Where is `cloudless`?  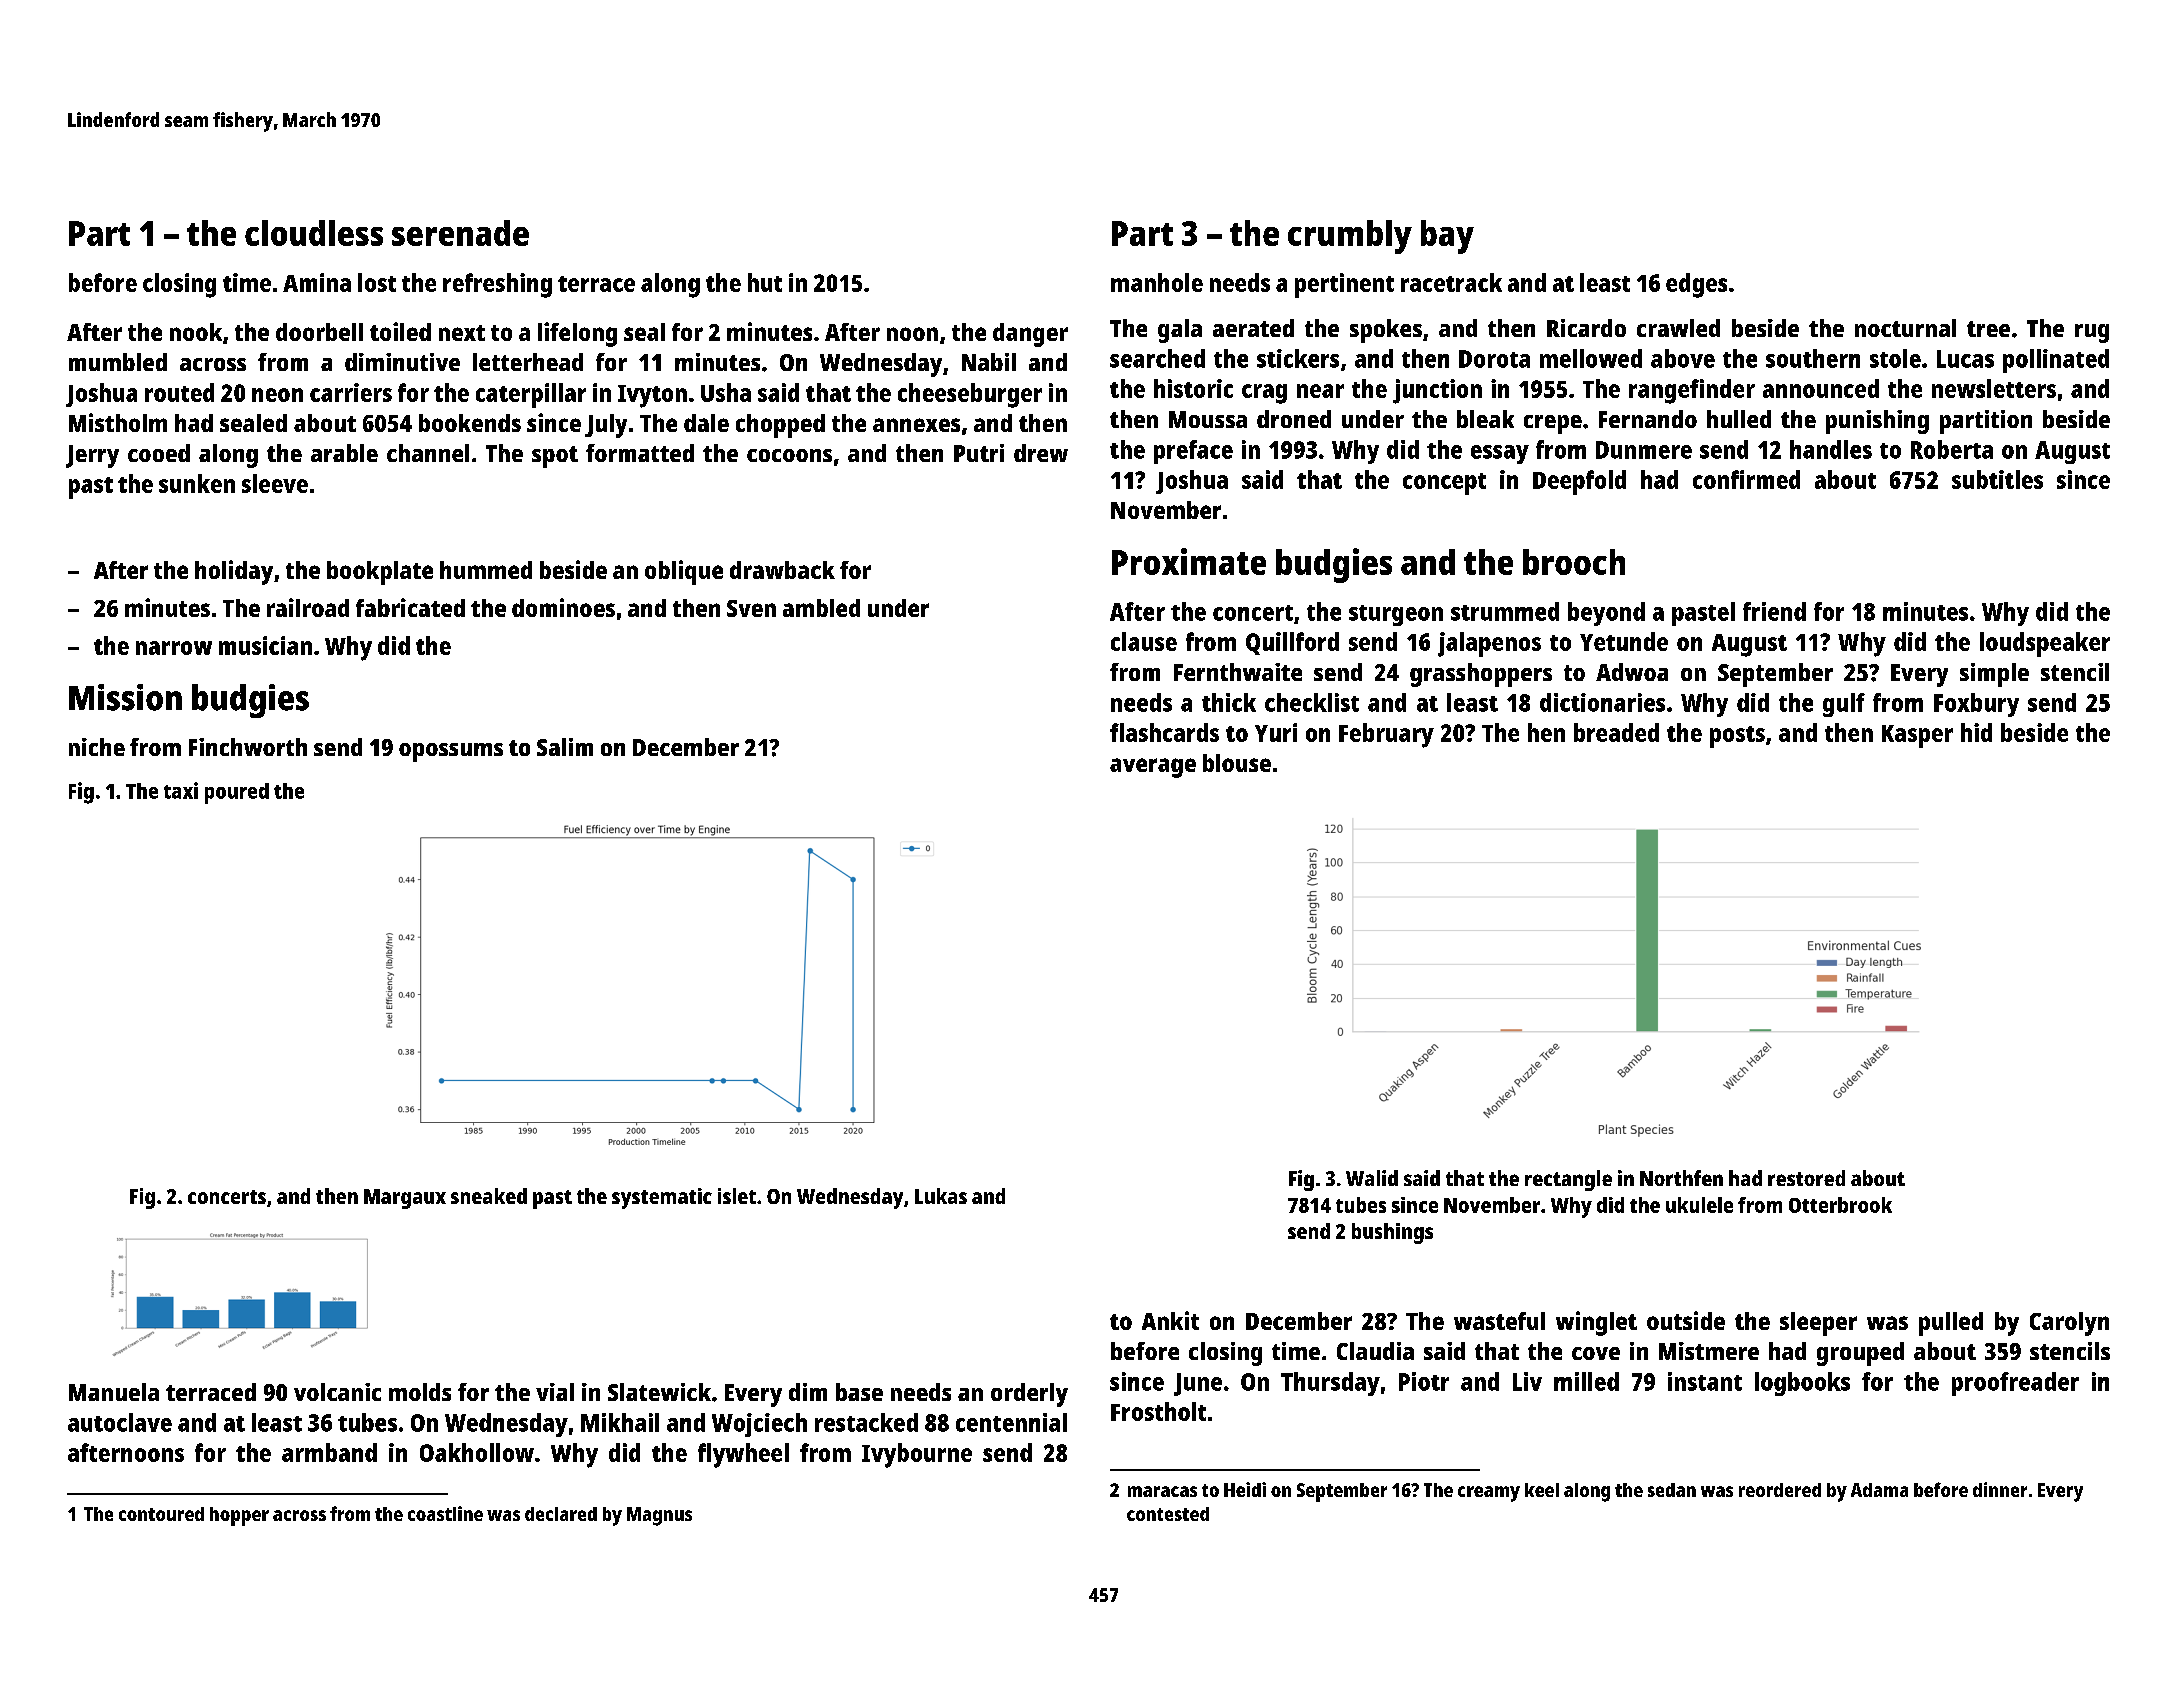
cloudless is located at coordinates (314, 233).
